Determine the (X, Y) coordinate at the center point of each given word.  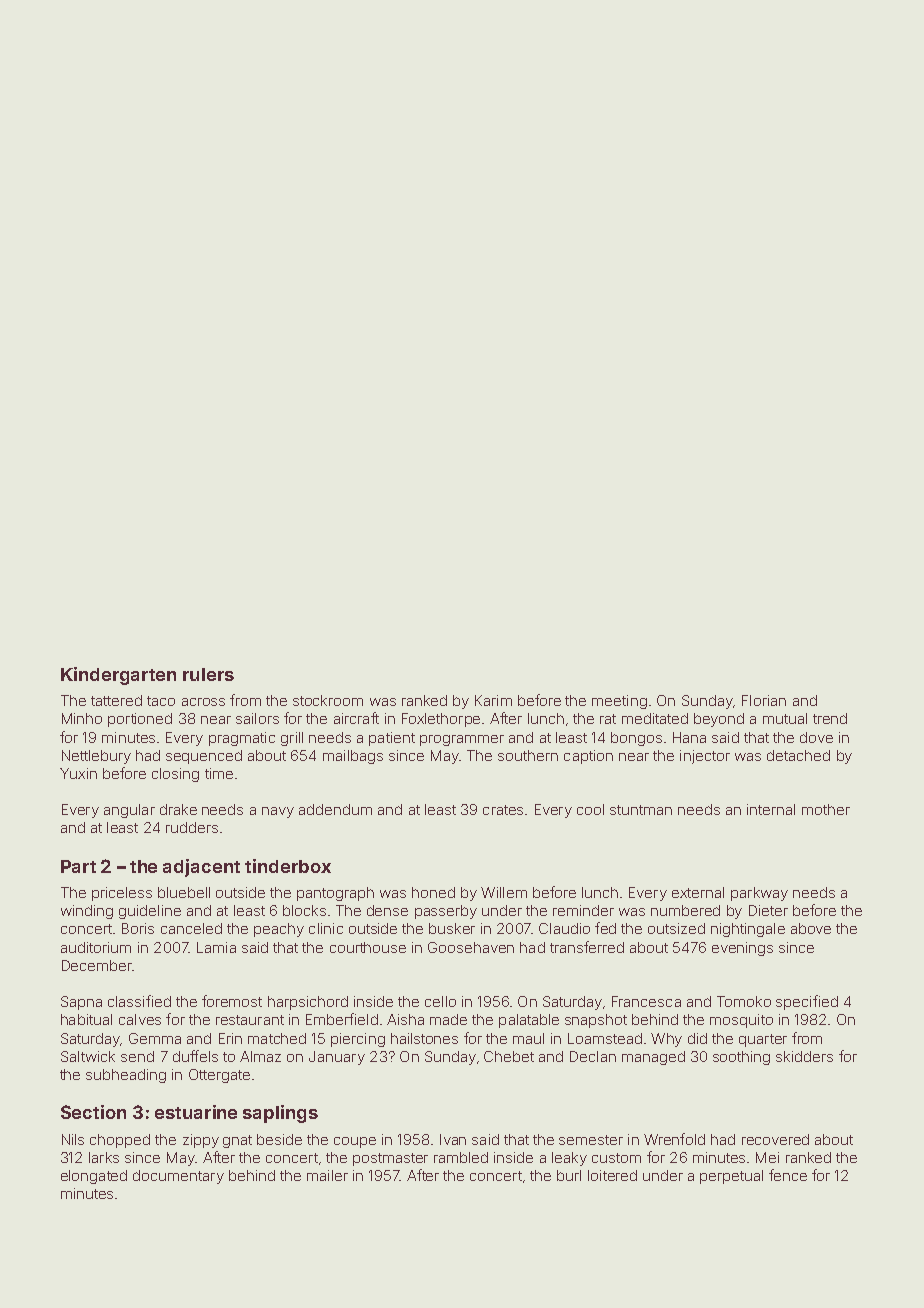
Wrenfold (674, 1139)
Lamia (216, 947)
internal (771, 809)
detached (798, 755)
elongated (94, 1177)
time (219, 773)
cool (590, 809)
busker (452, 928)
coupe (355, 1142)
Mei (767, 1157)
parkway (759, 894)
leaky (569, 1159)
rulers (208, 674)
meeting (619, 702)
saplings (280, 1114)
